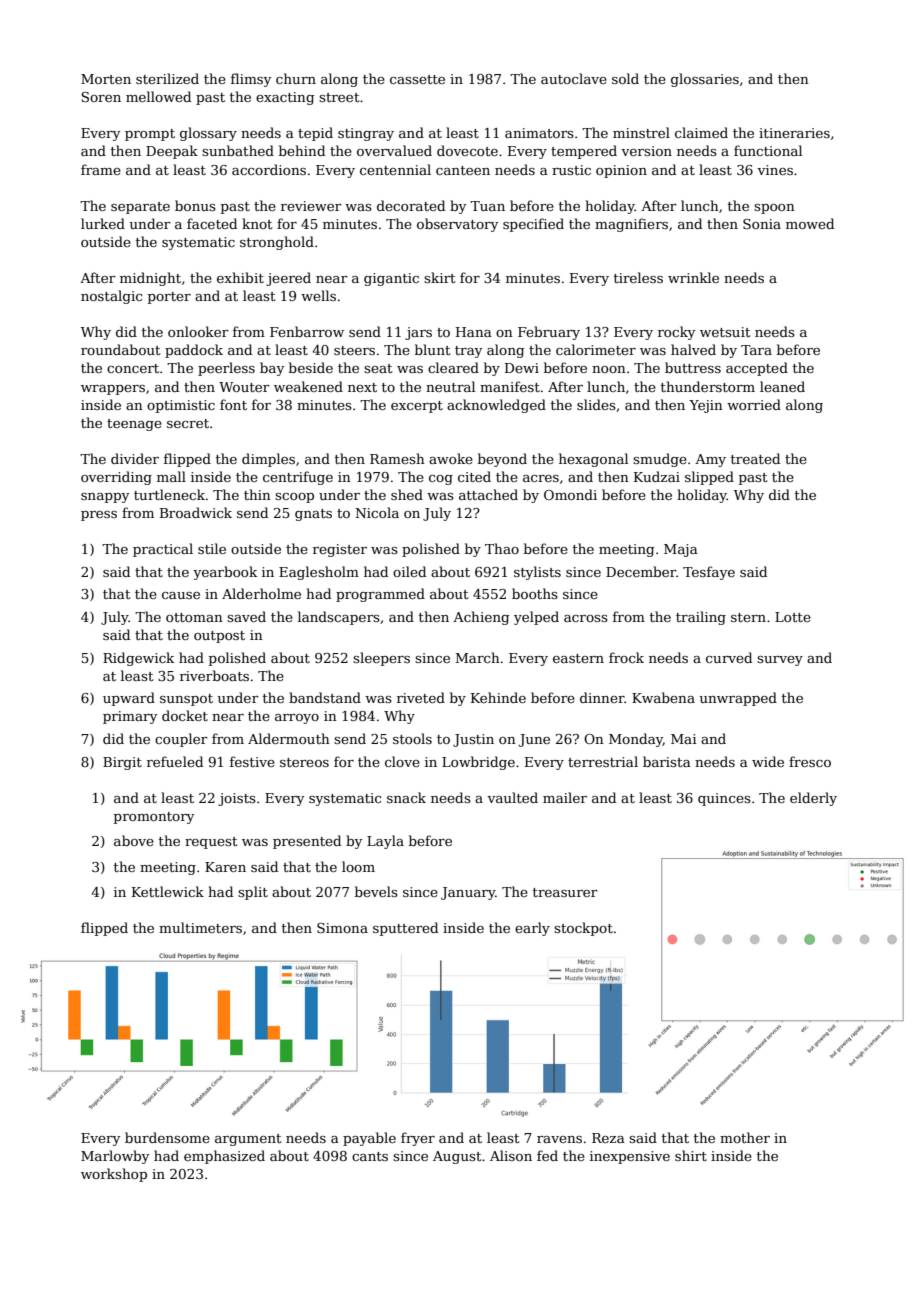  Describe the element at coordinates (474, 332) in the image. I see `Hana` at that location.
